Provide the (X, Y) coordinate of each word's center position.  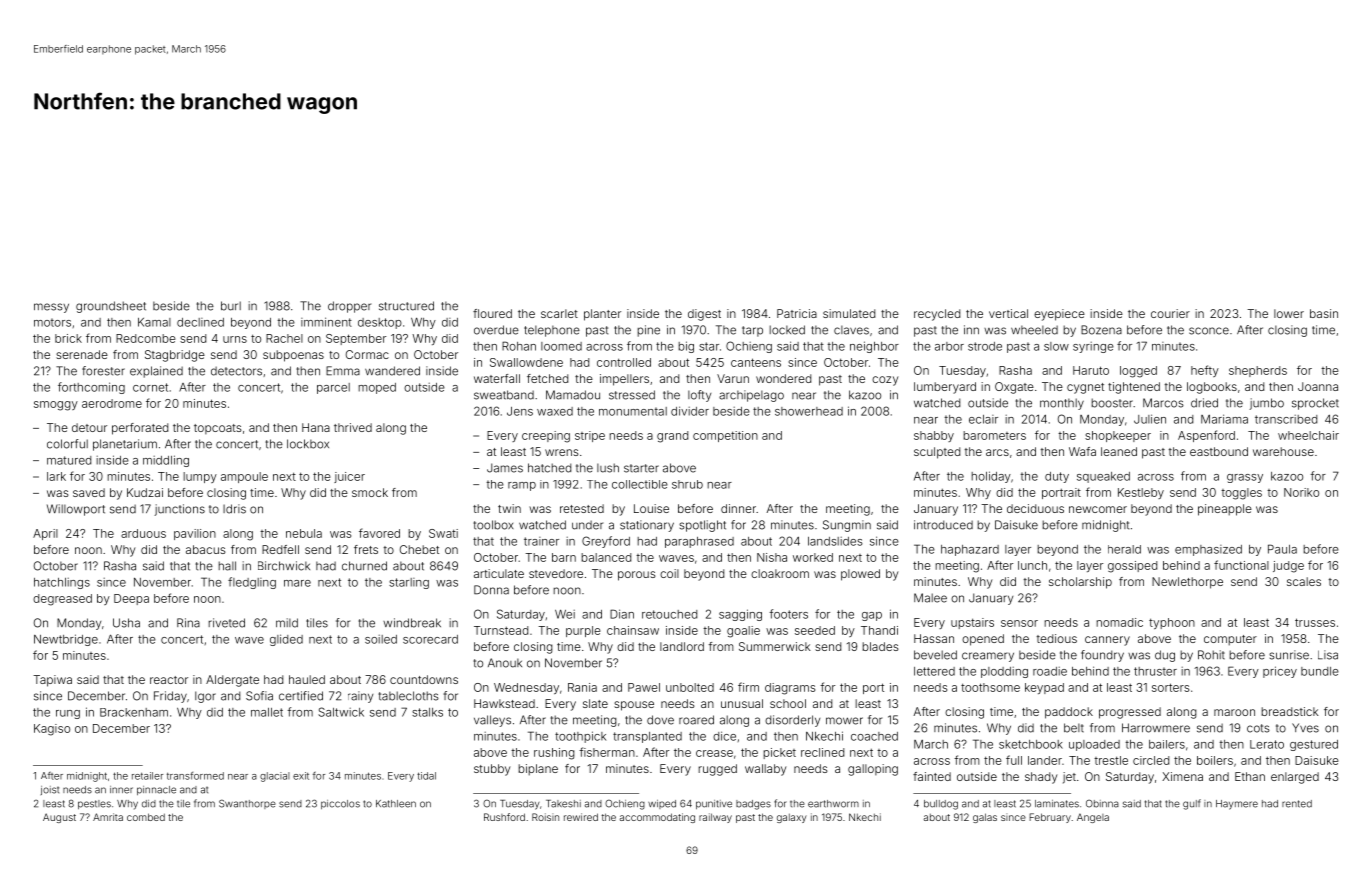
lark (56, 476)
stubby (492, 770)
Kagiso (52, 730)
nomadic (1119, 622)
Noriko (1301, 492)
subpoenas (293, 356)
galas (985, 818)
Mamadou (573, 395)
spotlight (702, 526)
